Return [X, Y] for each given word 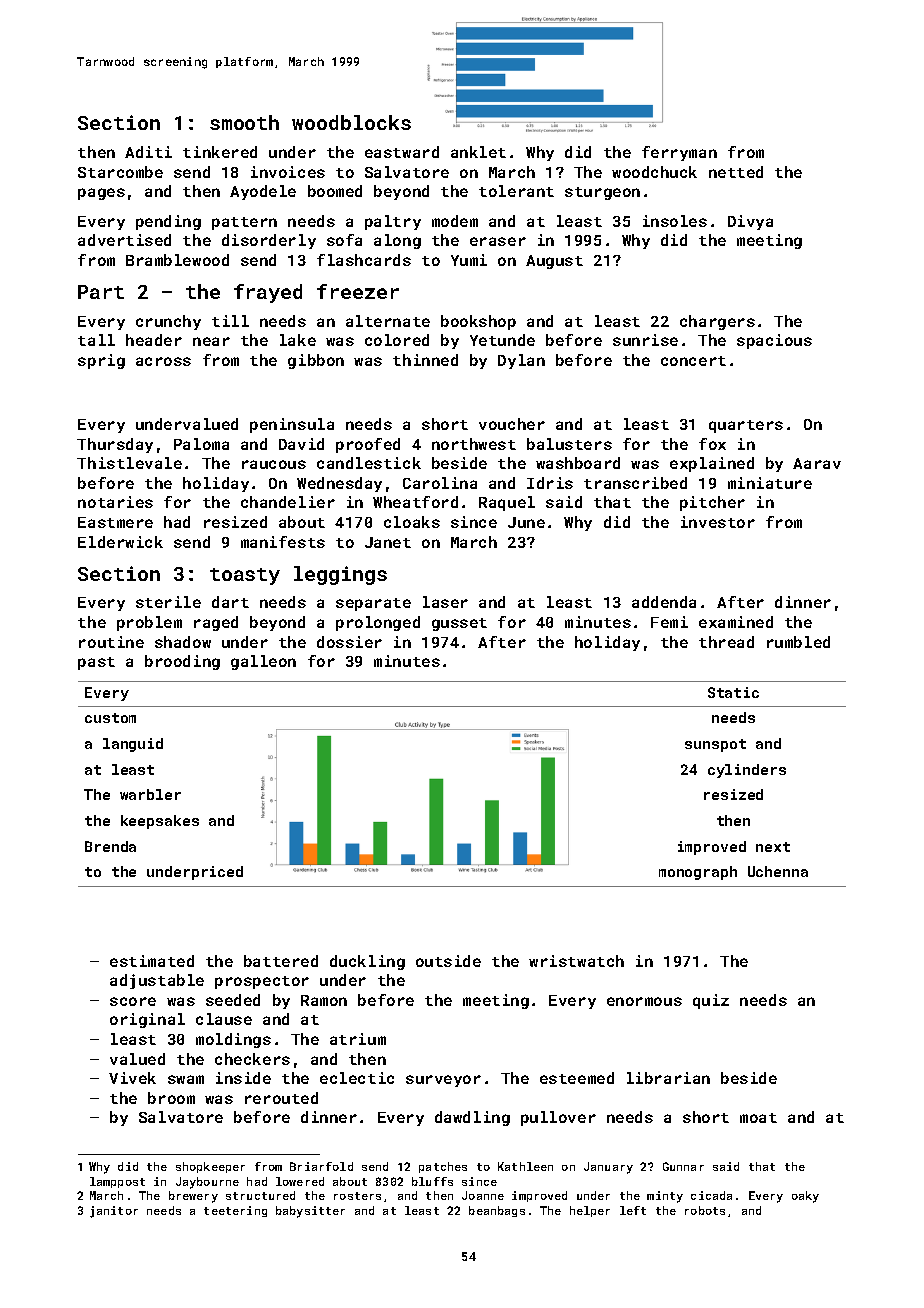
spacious [774, 341]
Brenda [110, 846]
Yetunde [502, 340]
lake [298, 340]
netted [736, 172]
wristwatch [576, 961]
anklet [478, 152]
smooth [244, 122]
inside [243, 1078]
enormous [644, 1001]
